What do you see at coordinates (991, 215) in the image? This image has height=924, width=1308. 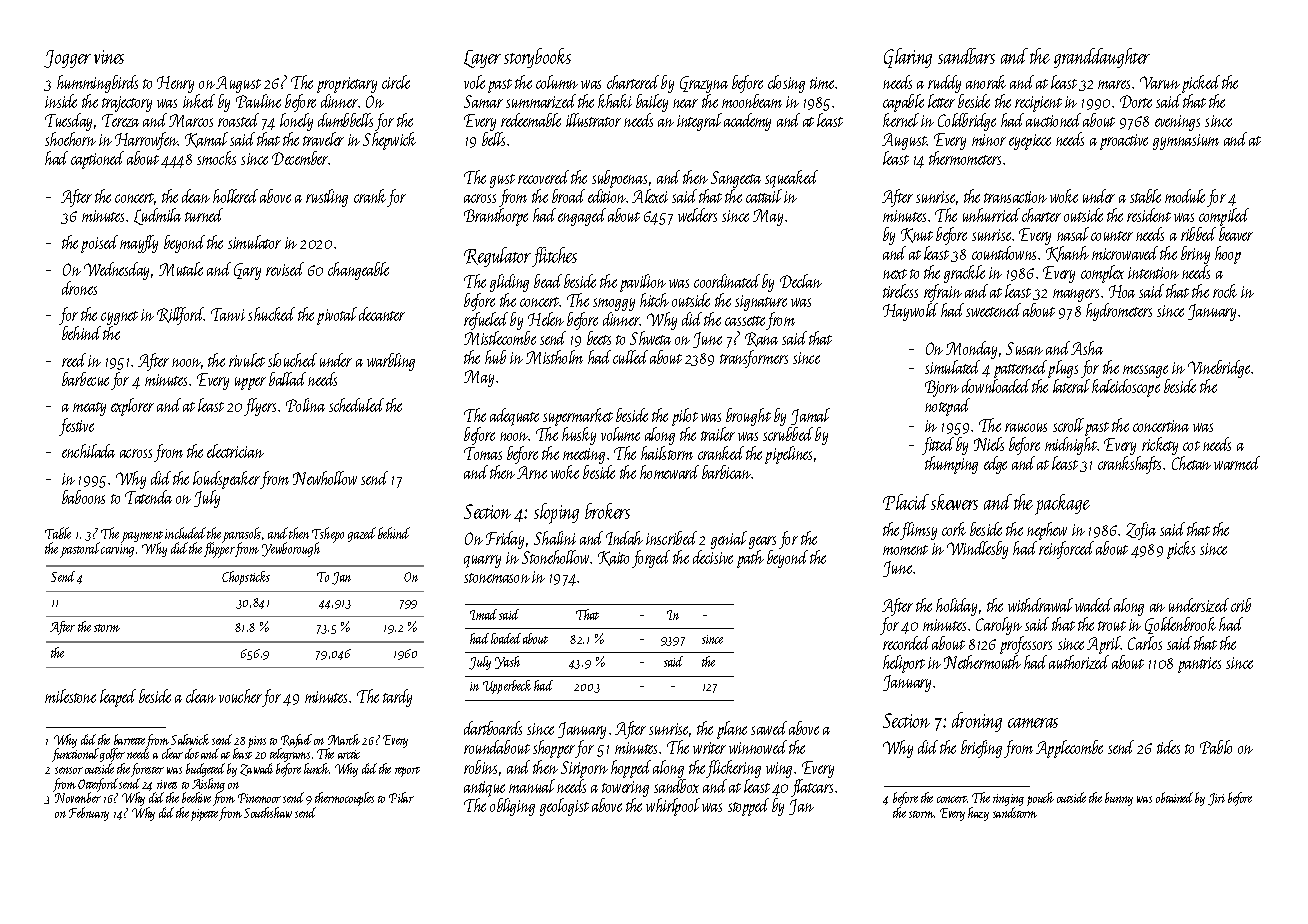 I see `unhurried` at bounding box center [991, 215].
